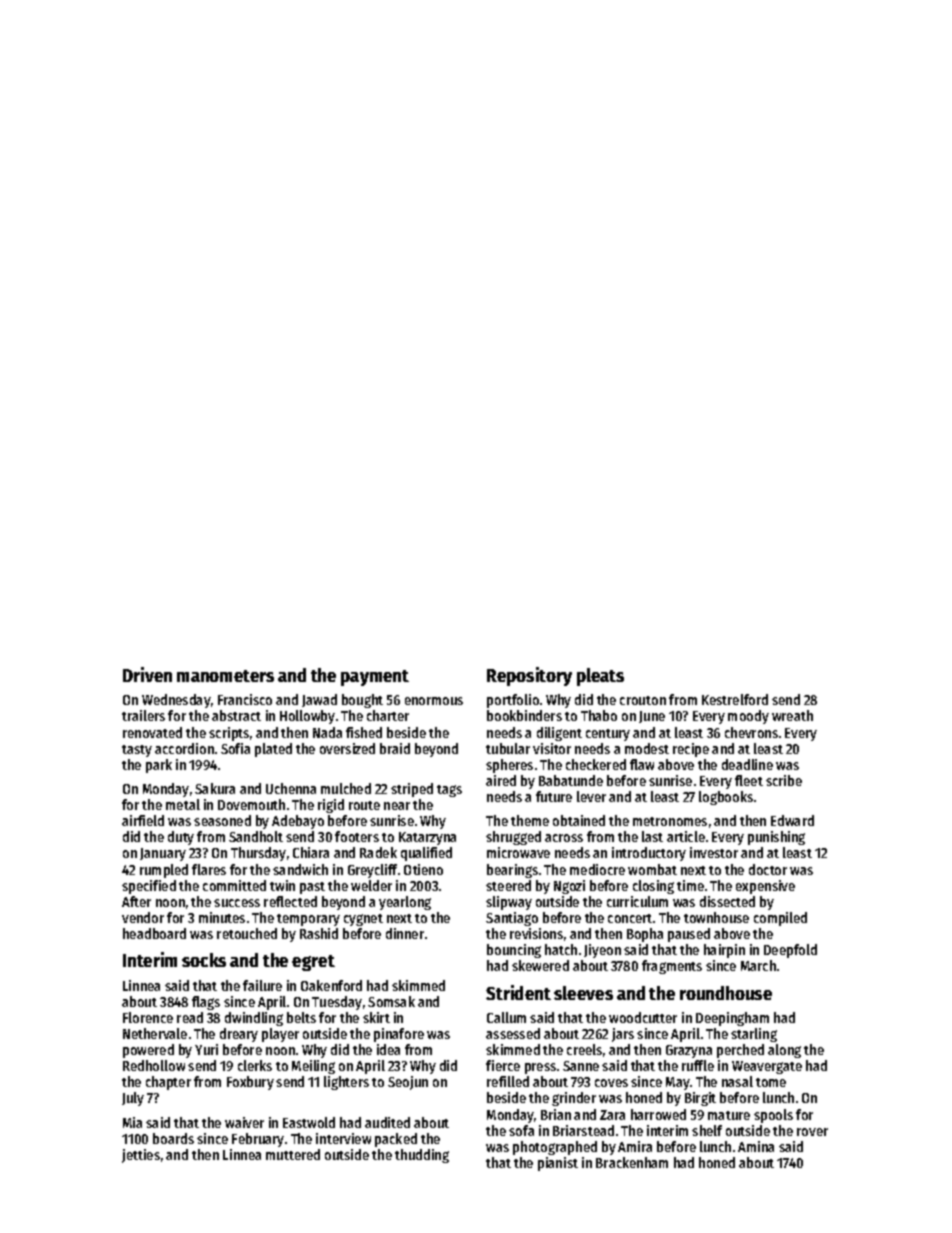  I want to click on tubular, so click(508, 748).
